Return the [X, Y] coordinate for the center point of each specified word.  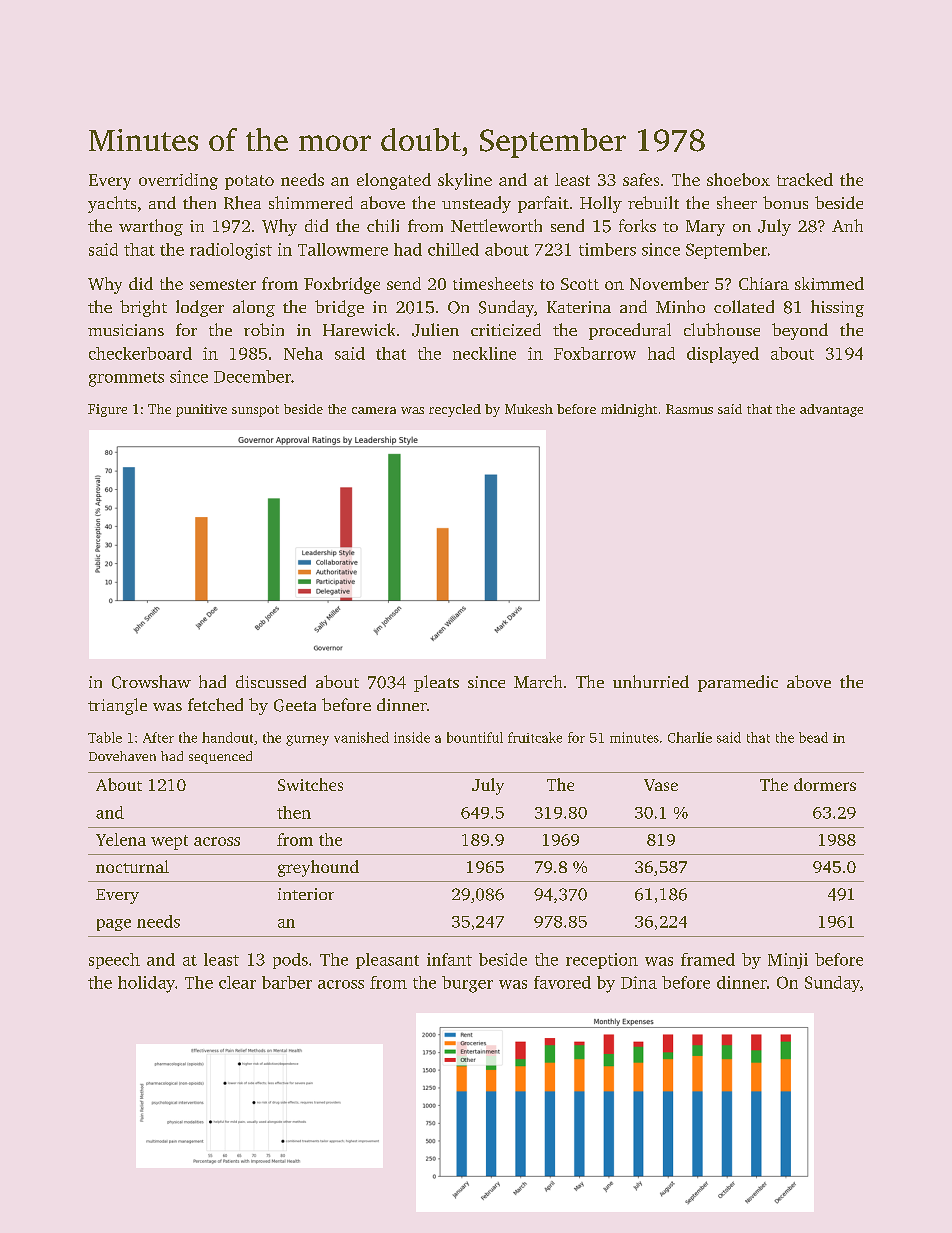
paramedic [738, 683]
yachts [112, 204]
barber [287, 982]
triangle [117, 706]
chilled [453, 249]
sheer [737, 202]
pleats [436, 683]
